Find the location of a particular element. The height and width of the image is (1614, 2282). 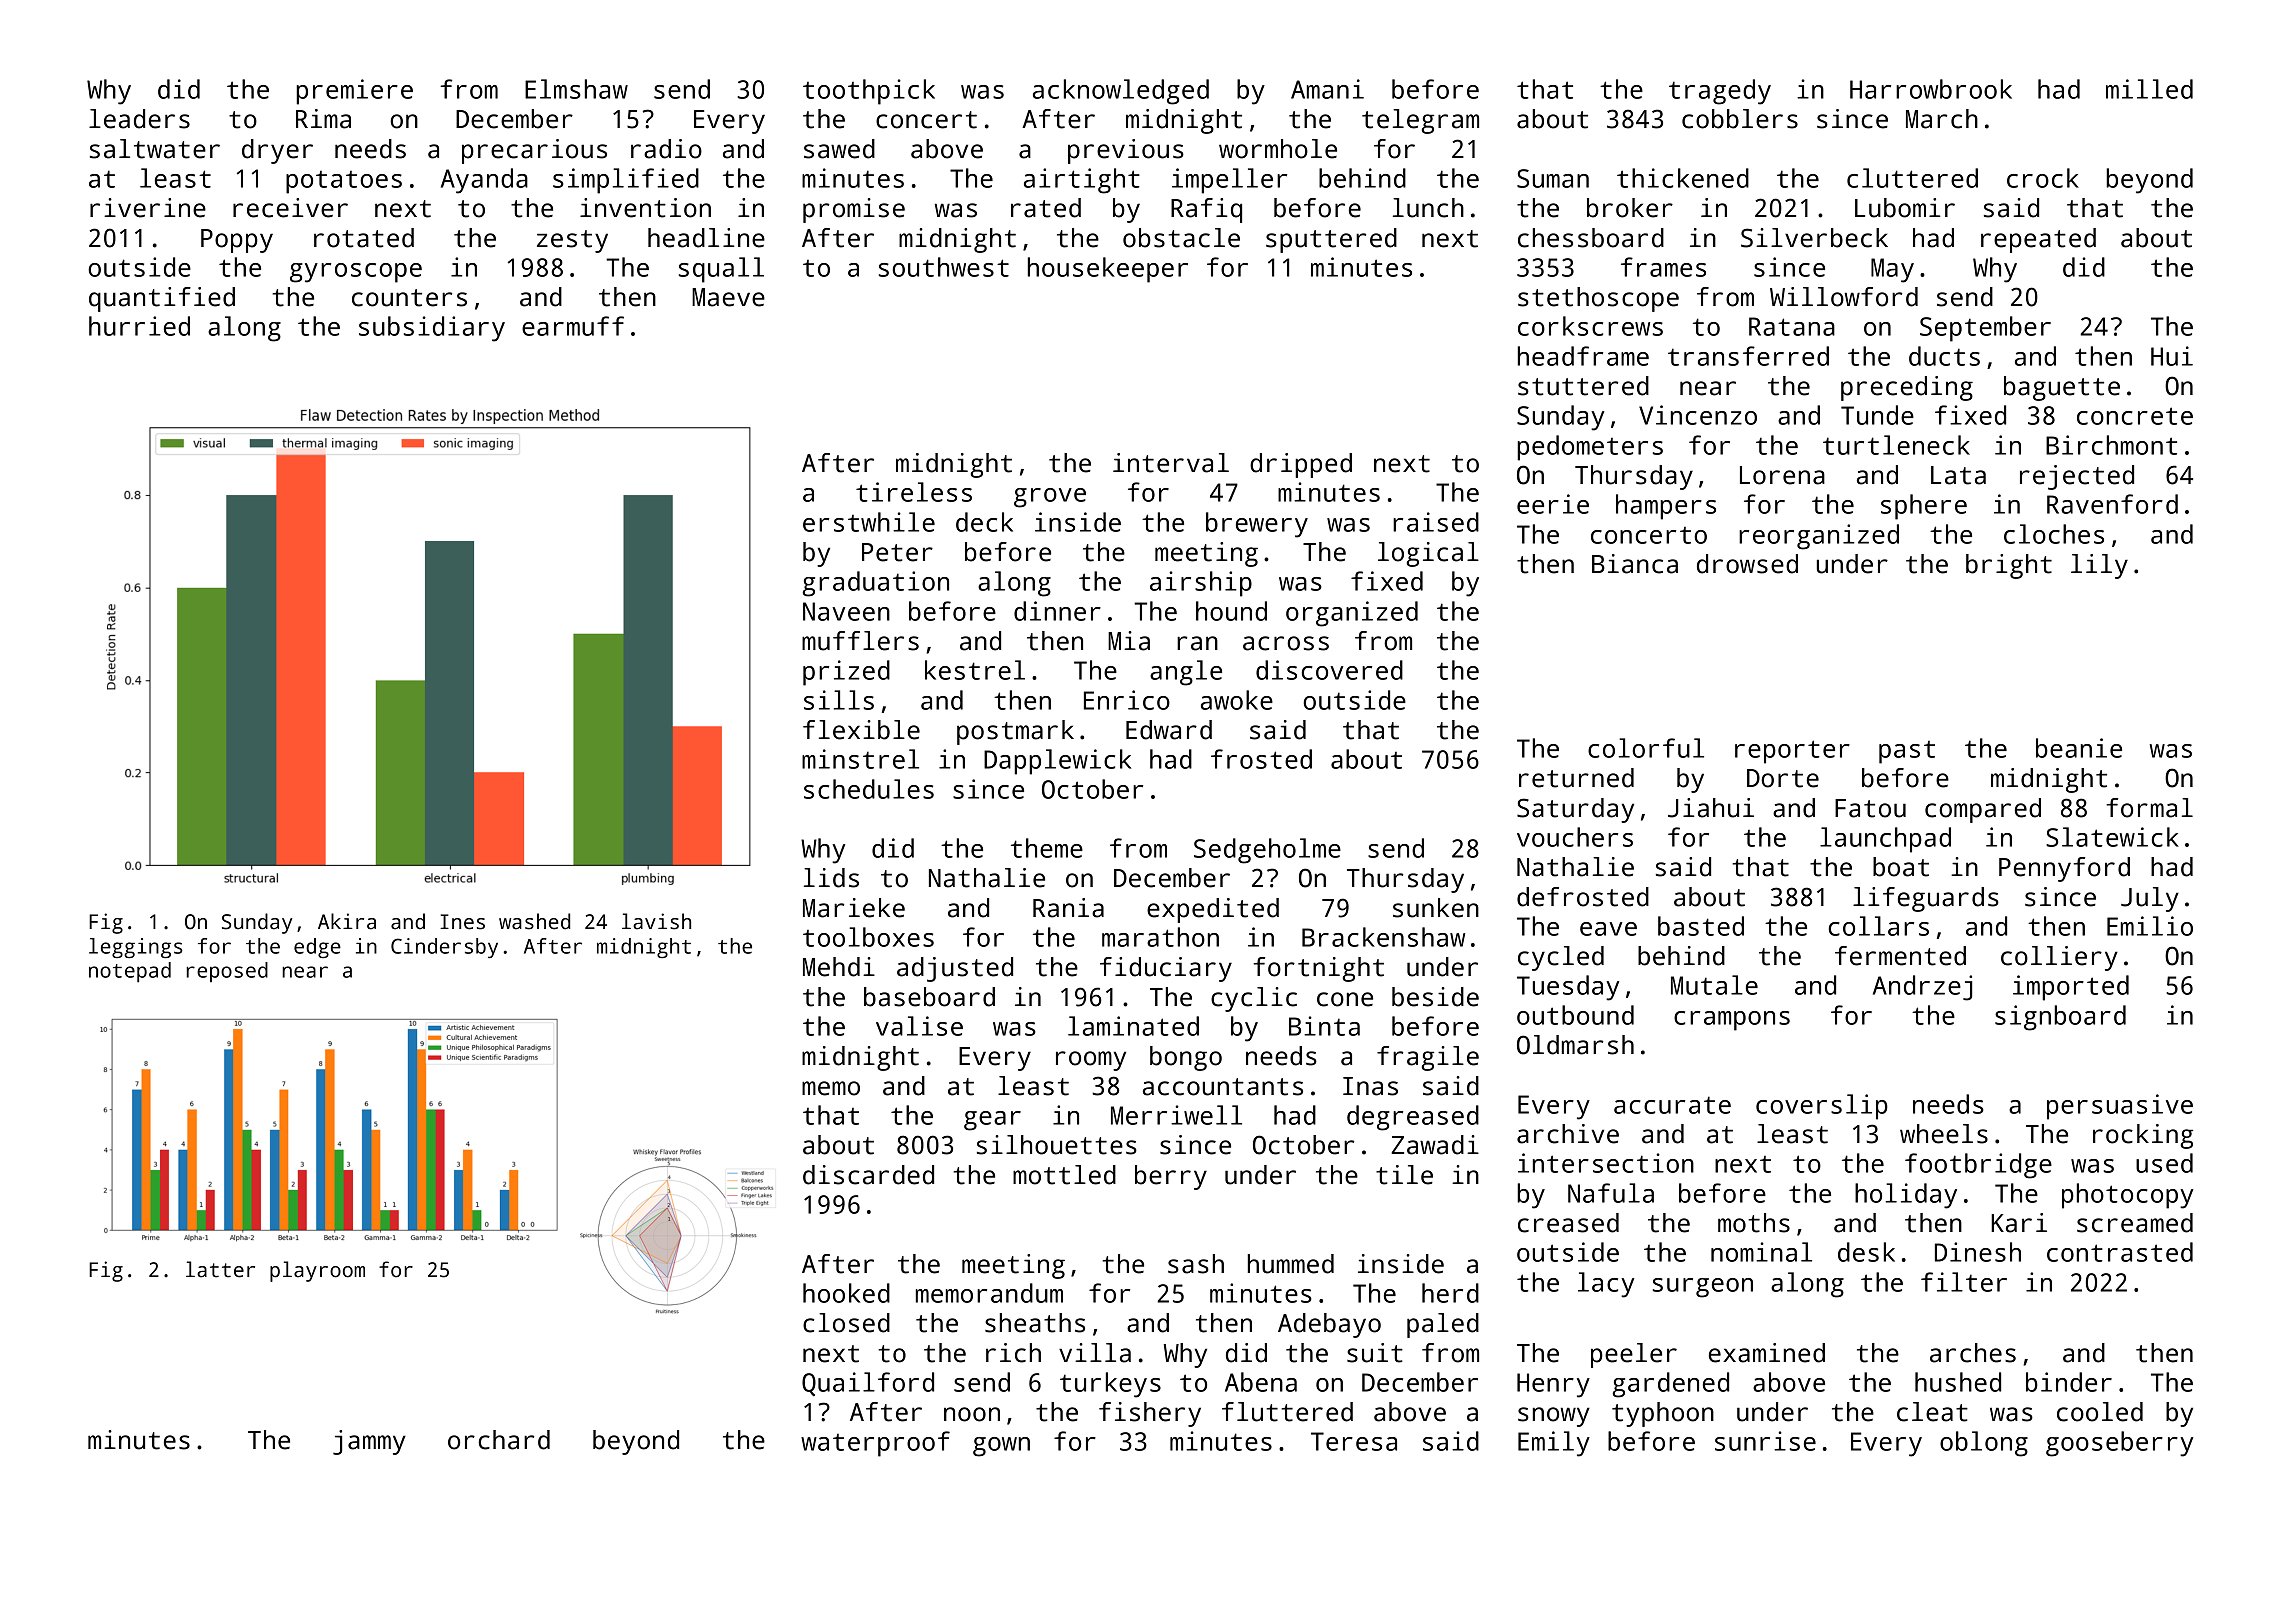

toothpick is located at coordinates (869, 92).
